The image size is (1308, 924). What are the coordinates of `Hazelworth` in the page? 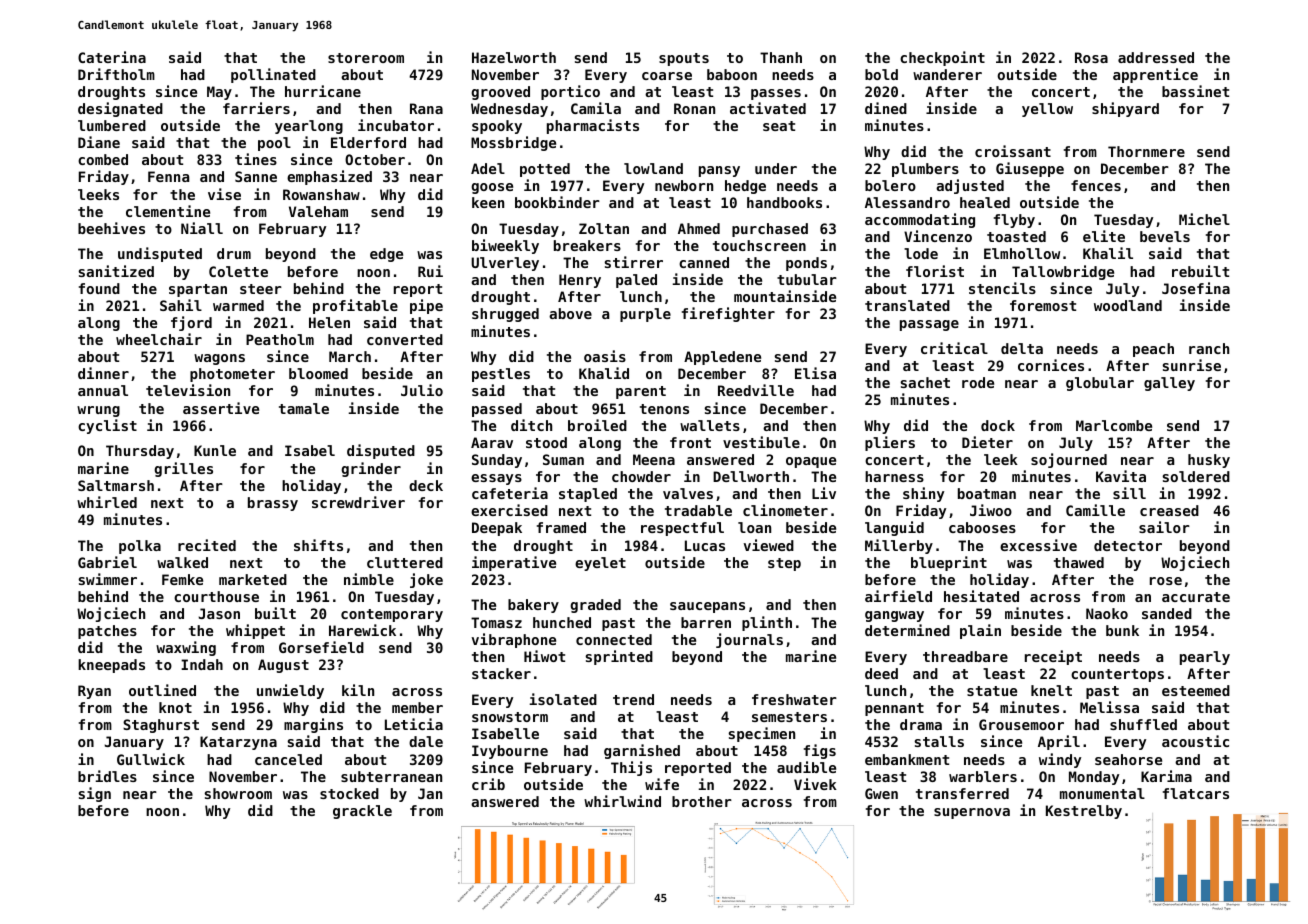 It's located at (514, 57).
